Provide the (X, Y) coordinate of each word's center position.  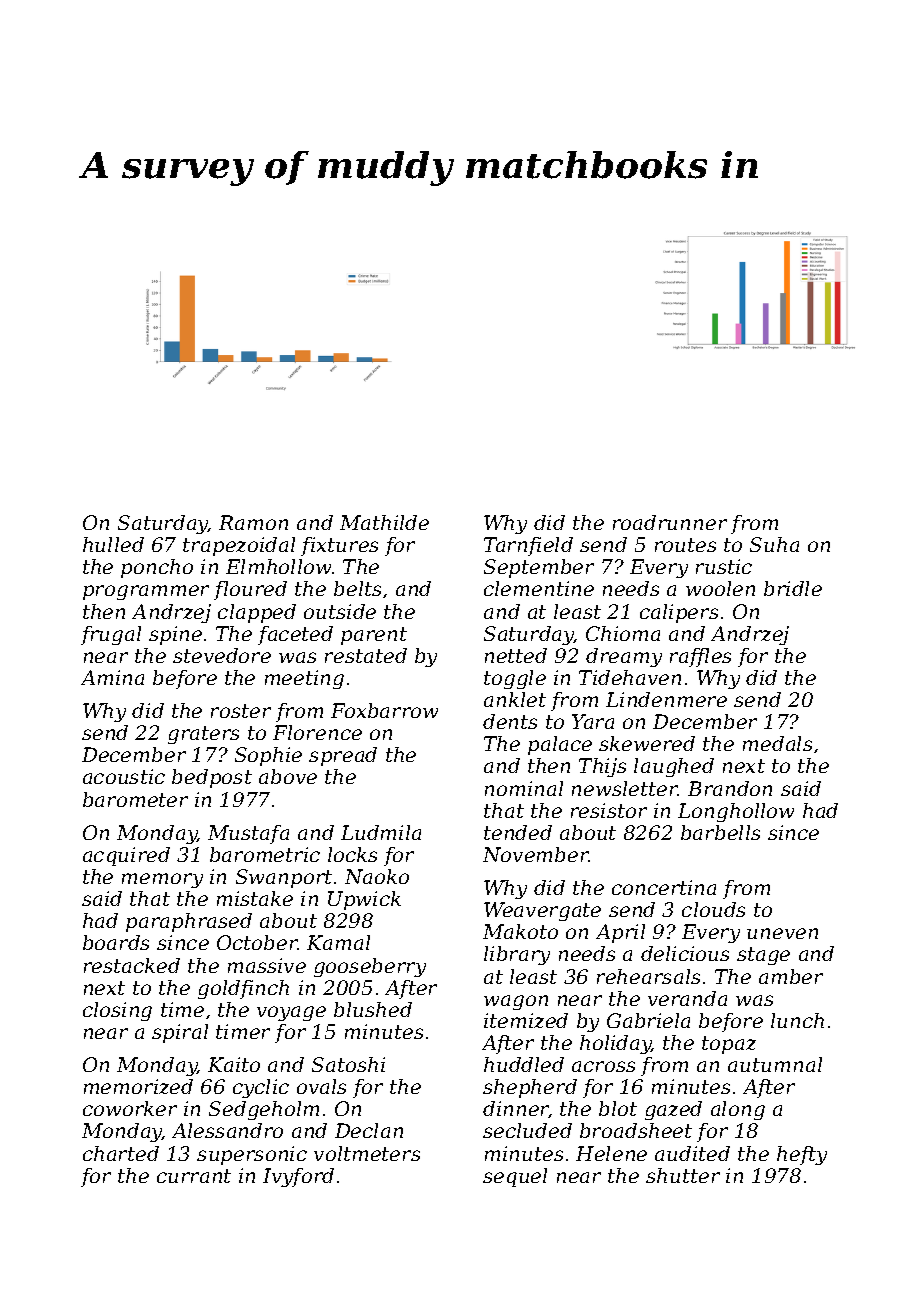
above (288, 776)
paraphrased (189, 922)
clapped (257, 613)
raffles (700, 657)
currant (194, 1176)
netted (516, 655)
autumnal (775, 1064)
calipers (679, 613)
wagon (516, 1002)
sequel (515, 1177)
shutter (683, 1175)
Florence (317, 732)
